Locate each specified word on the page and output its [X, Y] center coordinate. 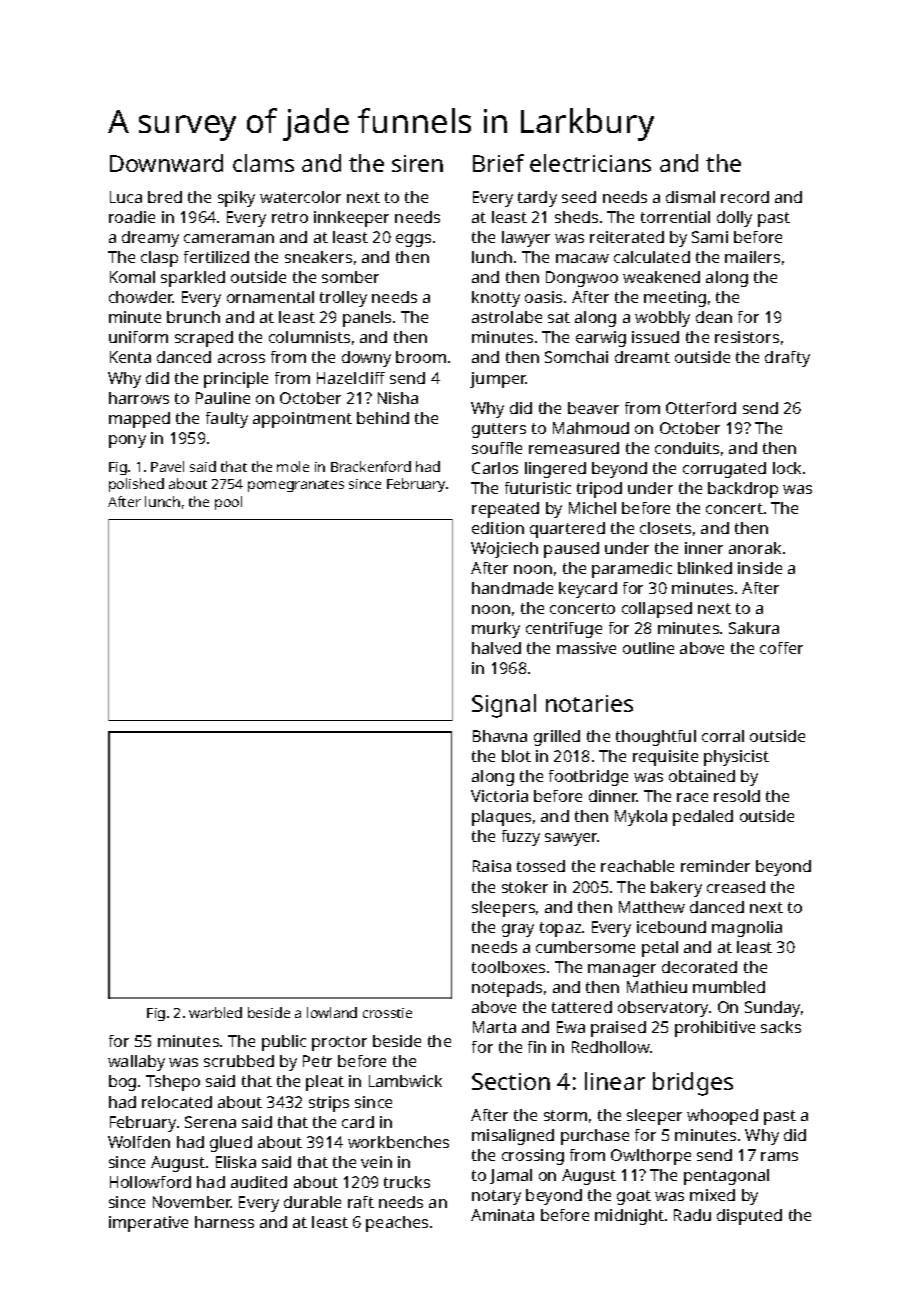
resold [737, 796]
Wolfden [139, 1142]
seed [579, 197]
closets [665, 528]
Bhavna [500, 736]
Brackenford [371, 466]
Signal [504, 706]
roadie [132, 217]
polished [136, 485]
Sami [710, 237]
